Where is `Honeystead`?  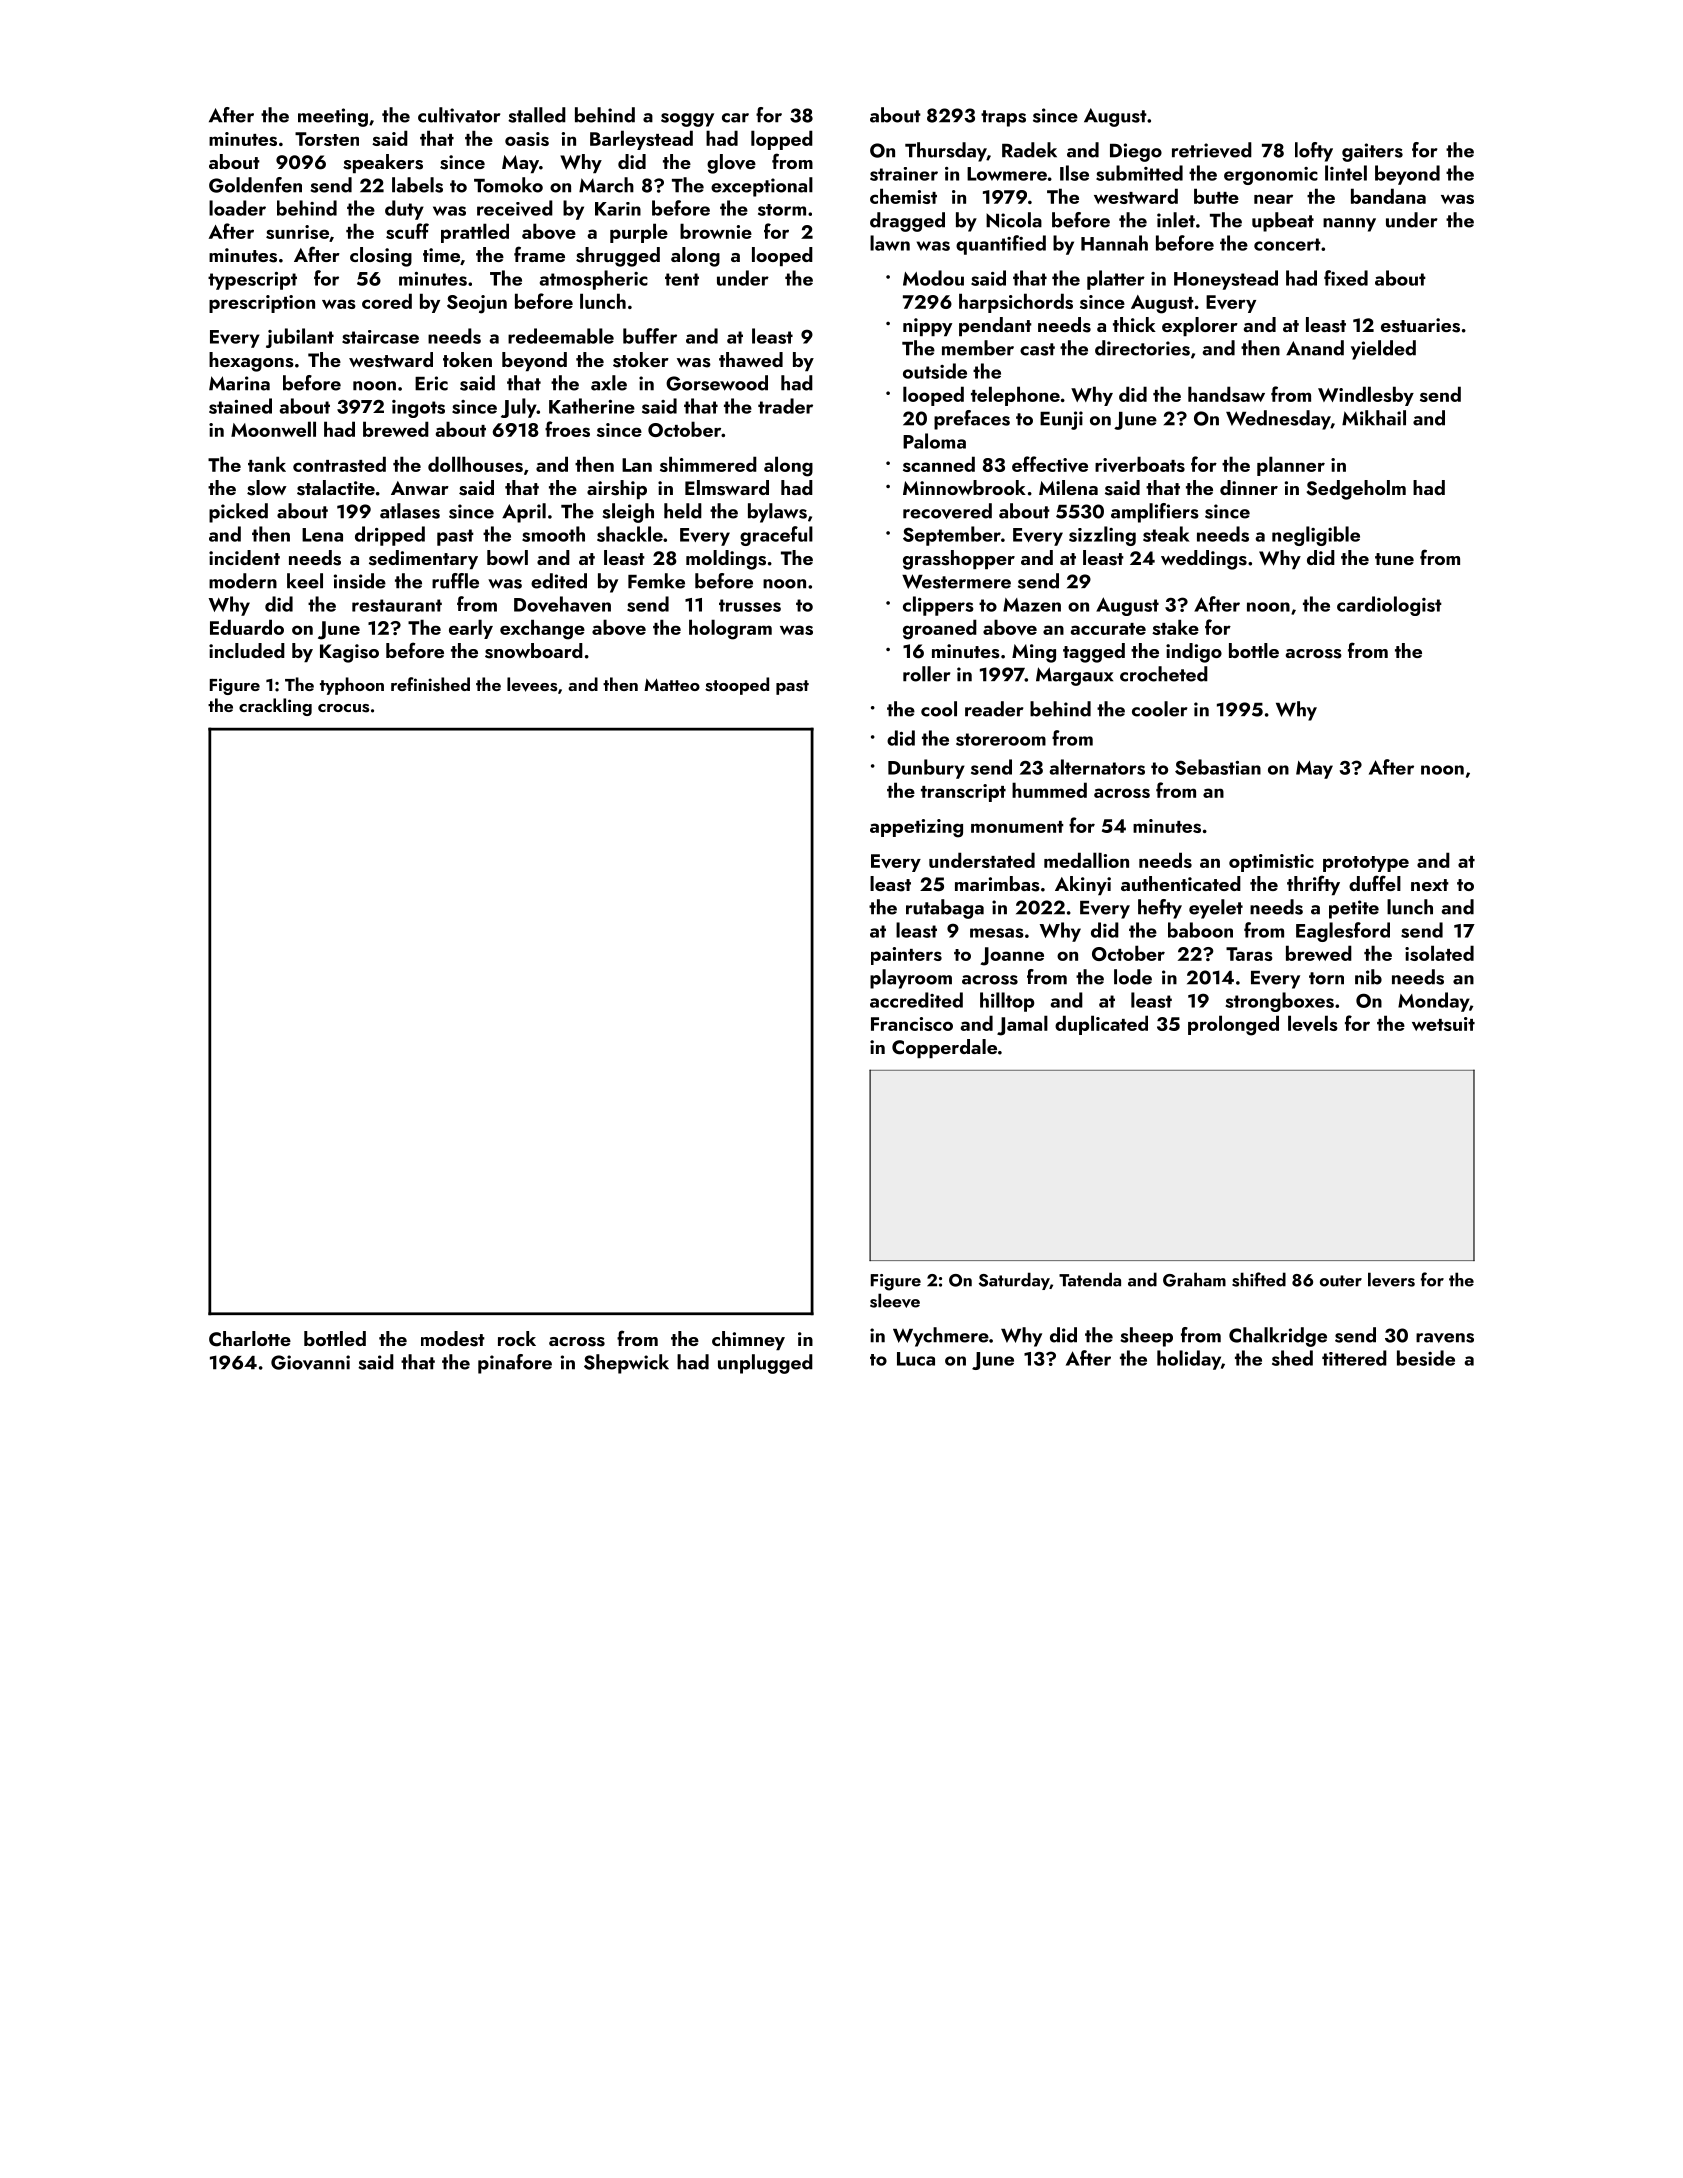 Honeystead is located at coordinates (1226, 280).
